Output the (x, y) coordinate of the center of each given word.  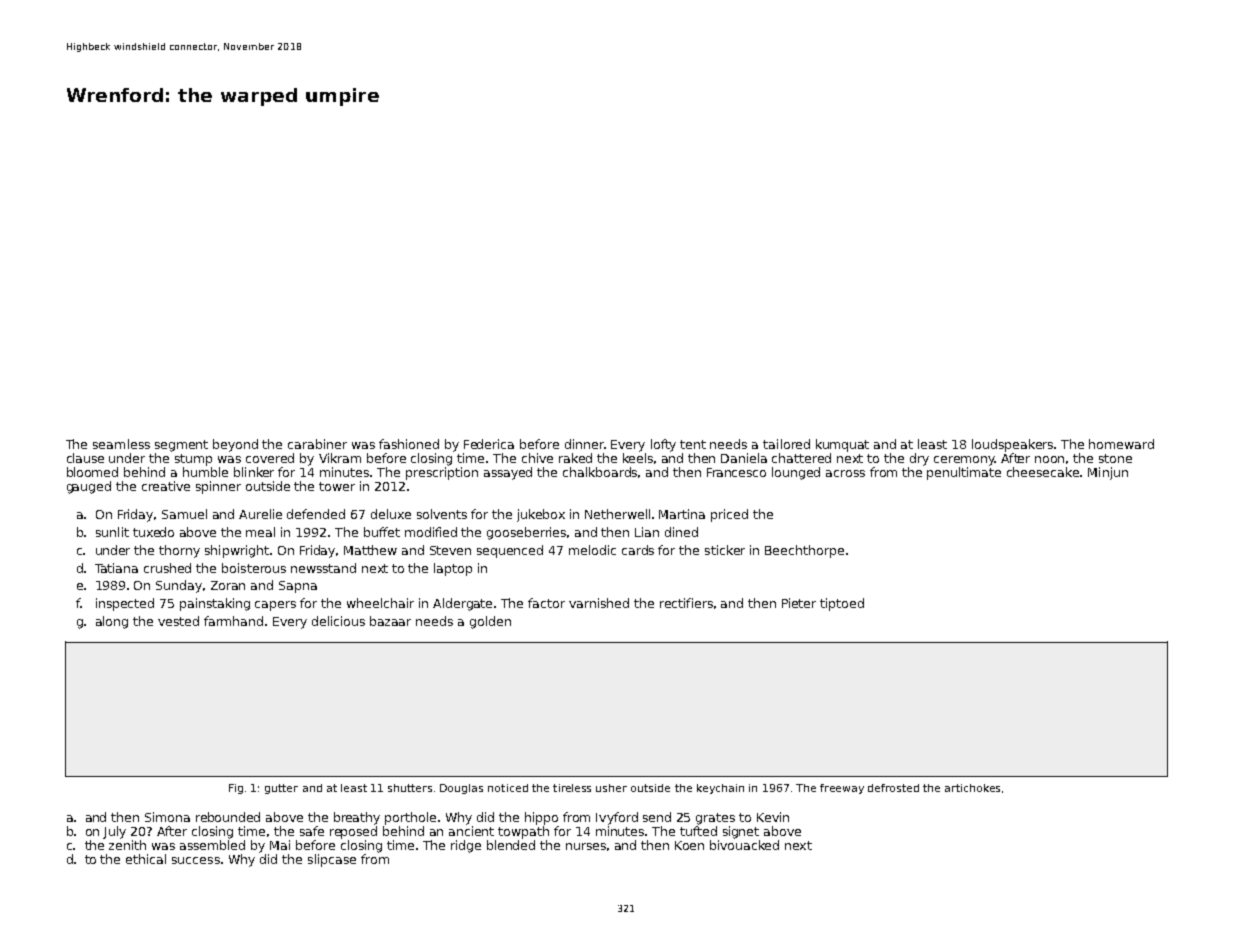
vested (178, 621)
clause (85, 458)
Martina (682, 514)
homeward (1121, 444)
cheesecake (1043, 472)
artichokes (972, 788)
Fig (236, 789)
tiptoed (842, 604)
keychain (720, 789)
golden (490, 622)
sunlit (112, 532)
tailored (786, 444)
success (196, 860)
